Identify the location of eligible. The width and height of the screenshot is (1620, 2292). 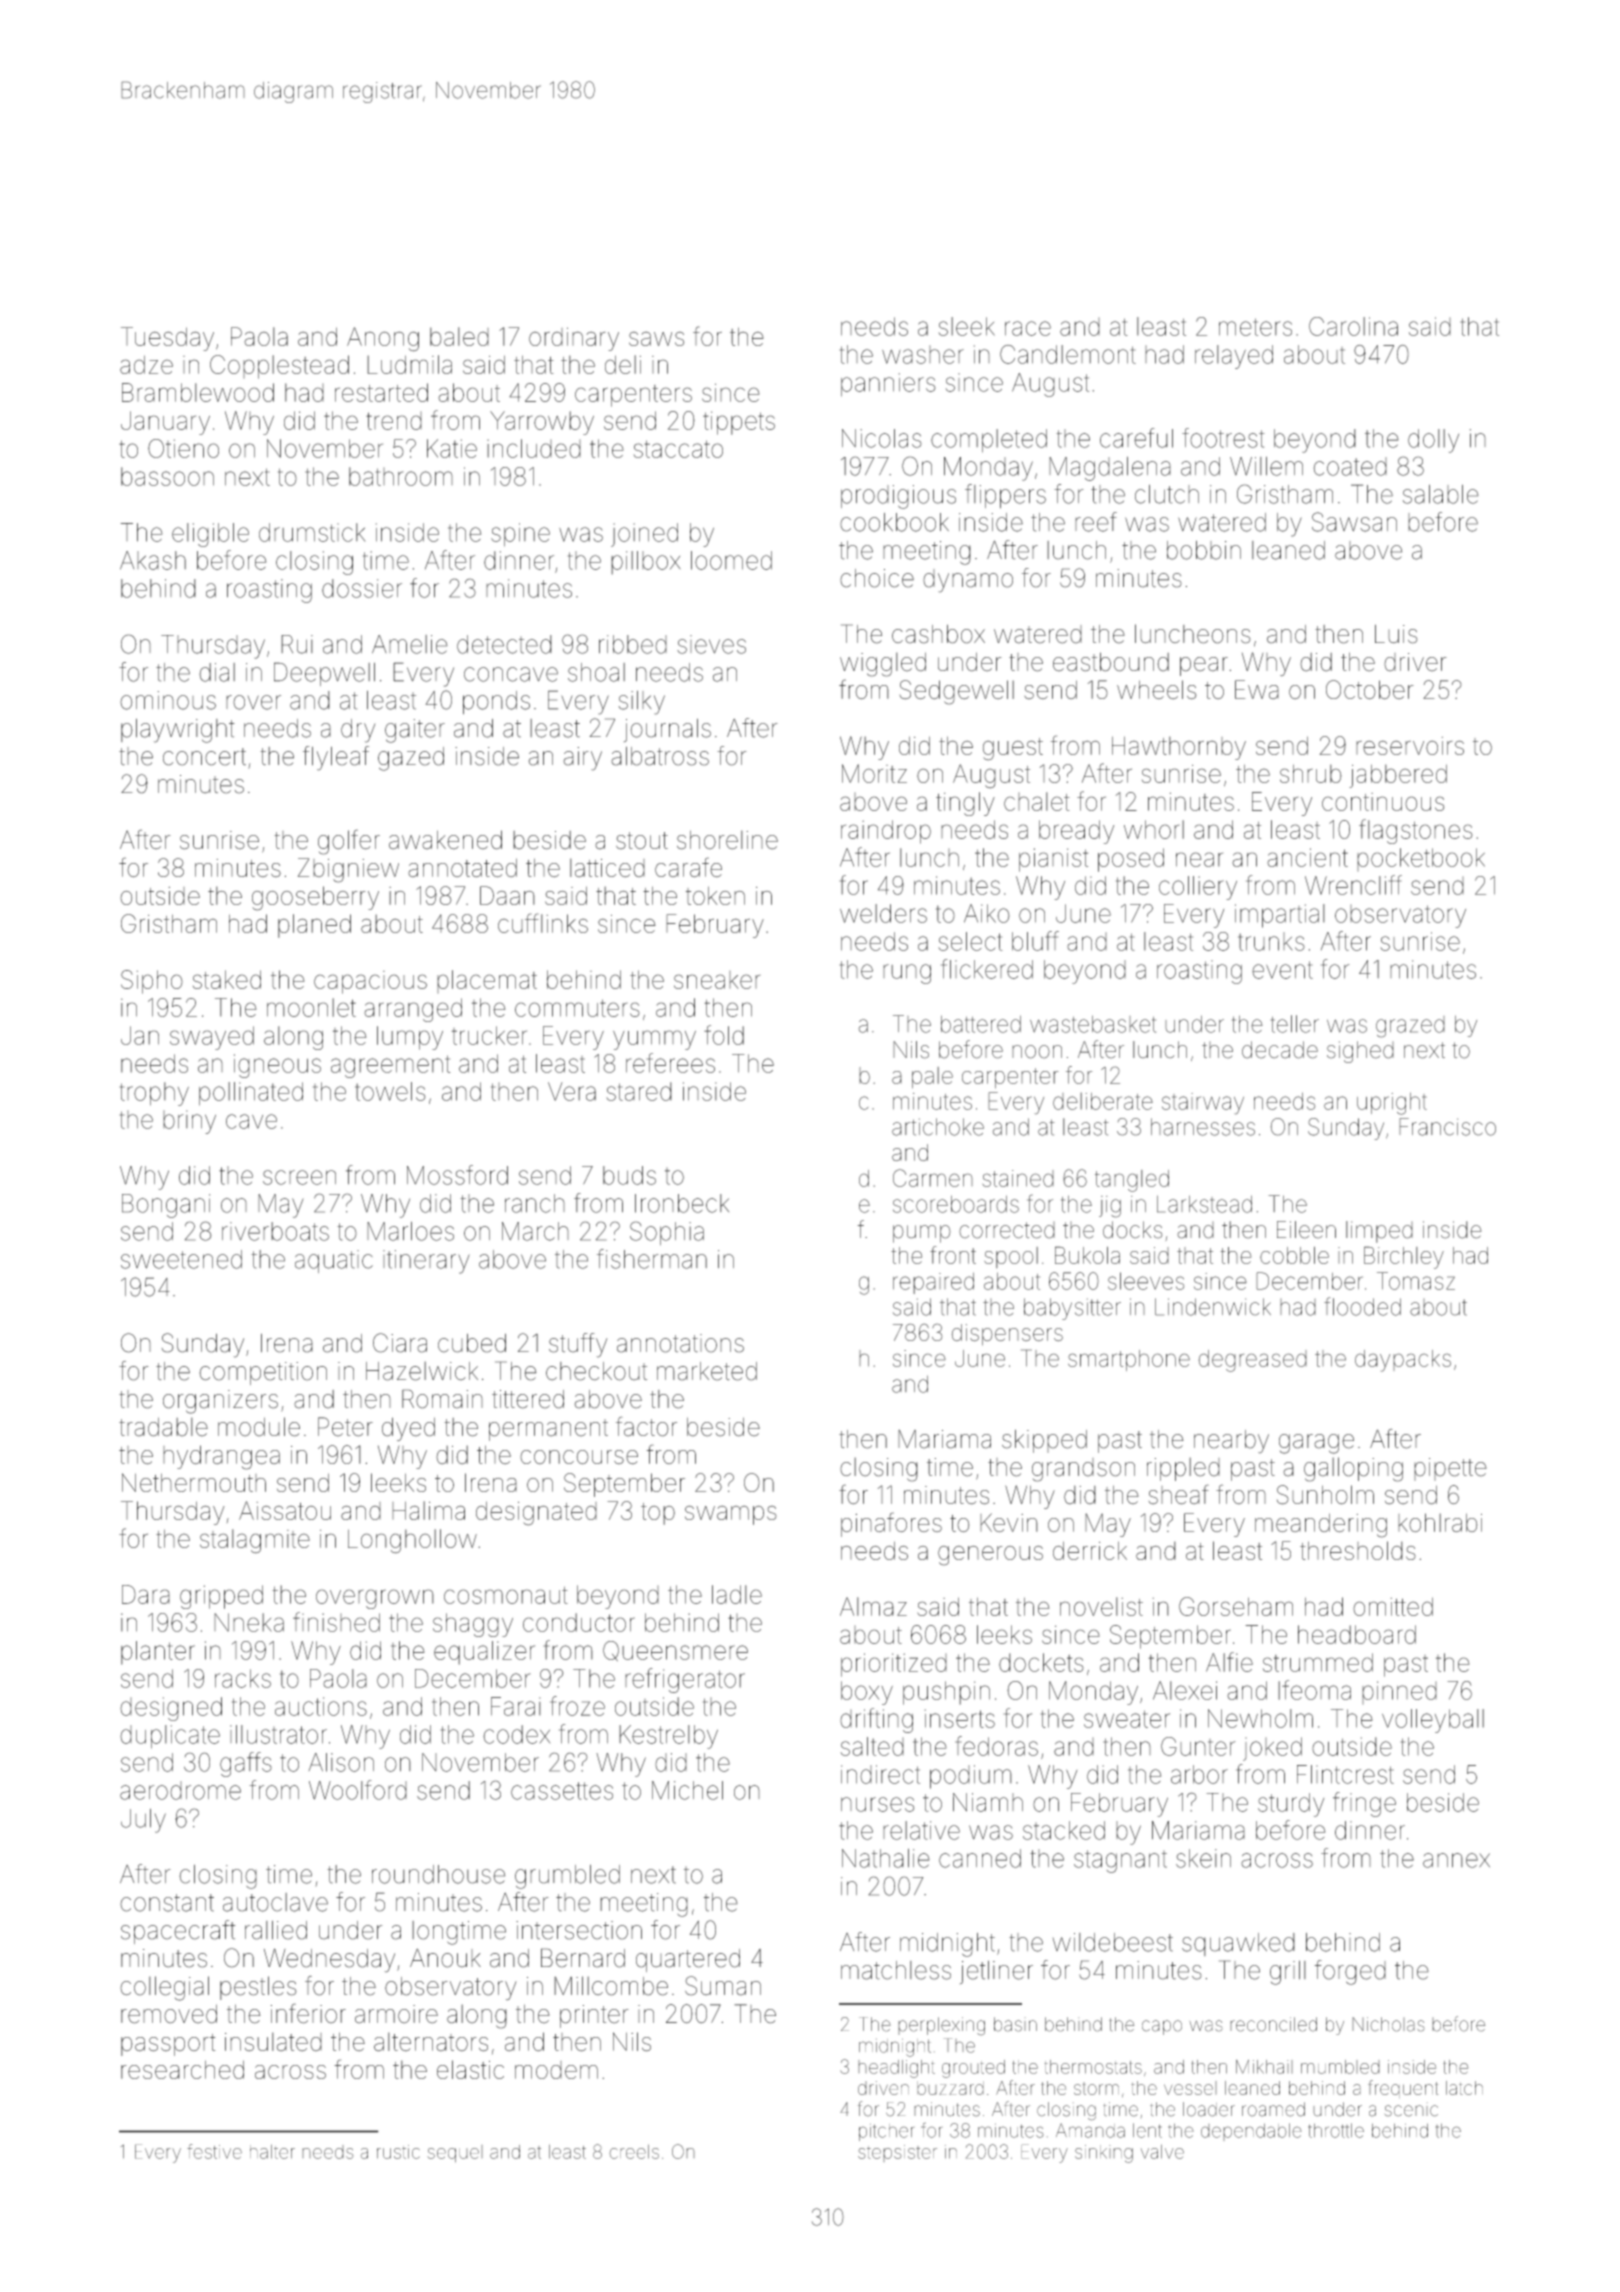
(210, 535).
